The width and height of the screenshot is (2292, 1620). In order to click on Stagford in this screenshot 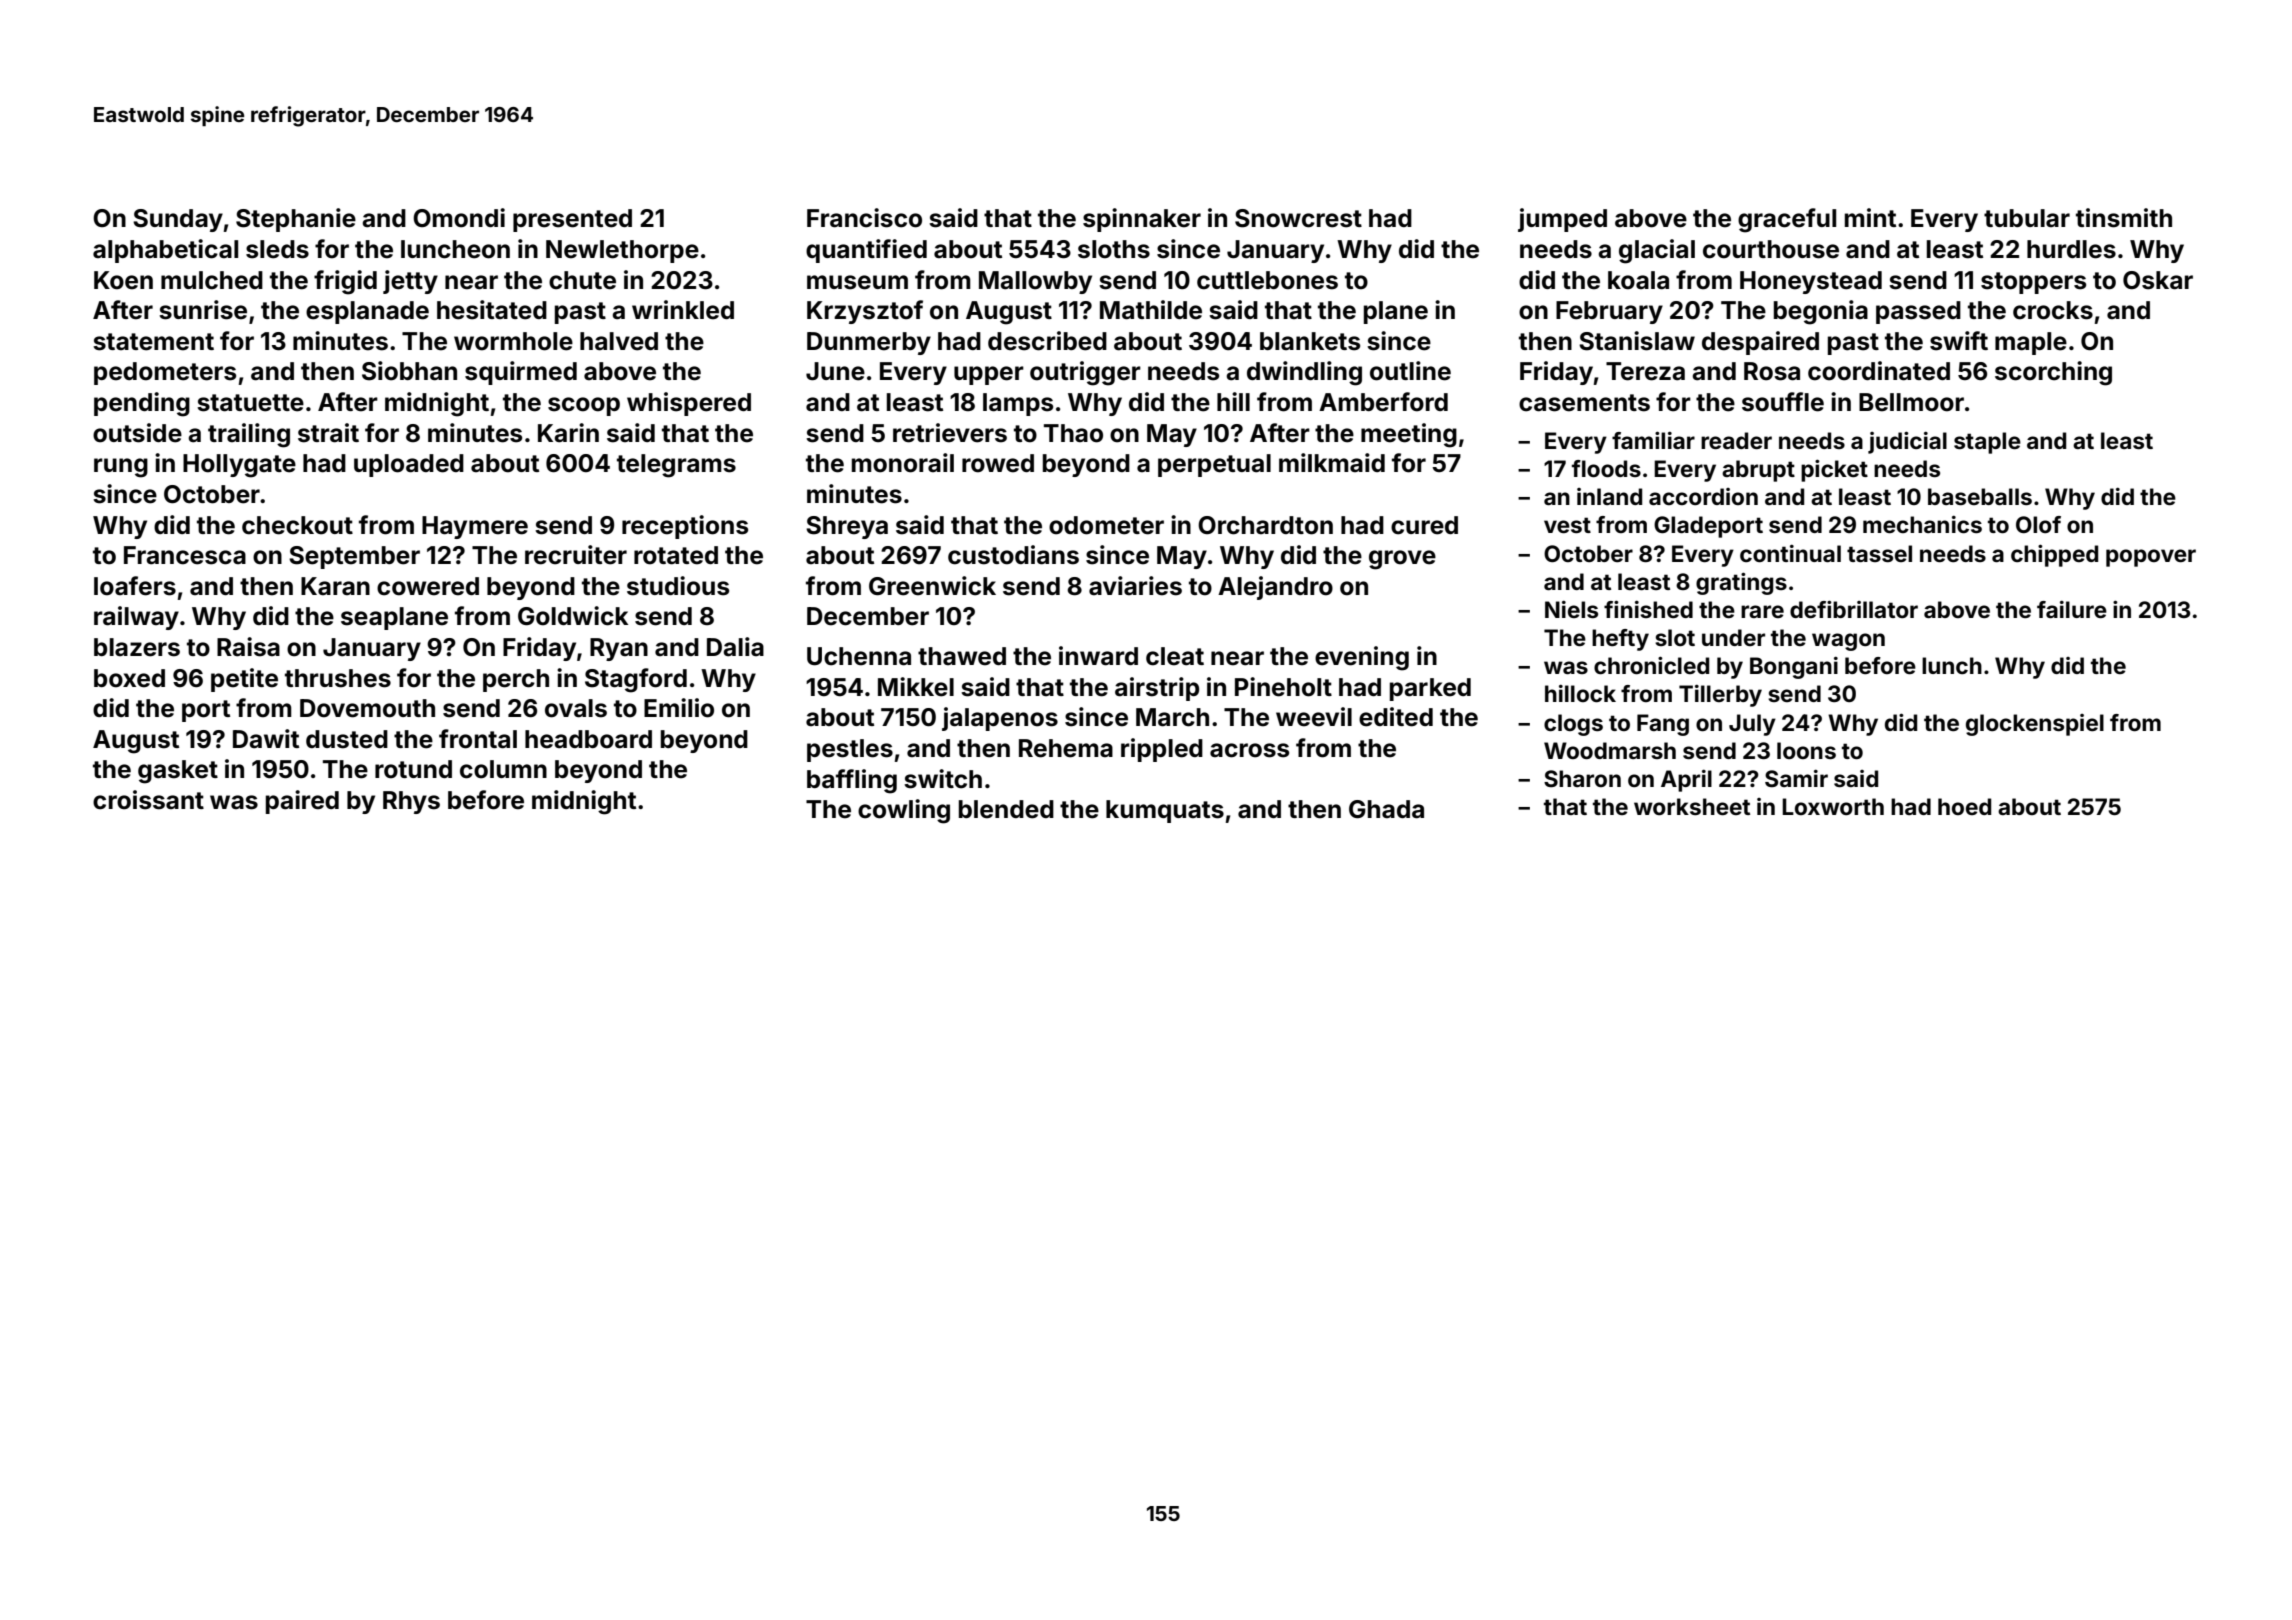, I will do `click(636, 680)`.
